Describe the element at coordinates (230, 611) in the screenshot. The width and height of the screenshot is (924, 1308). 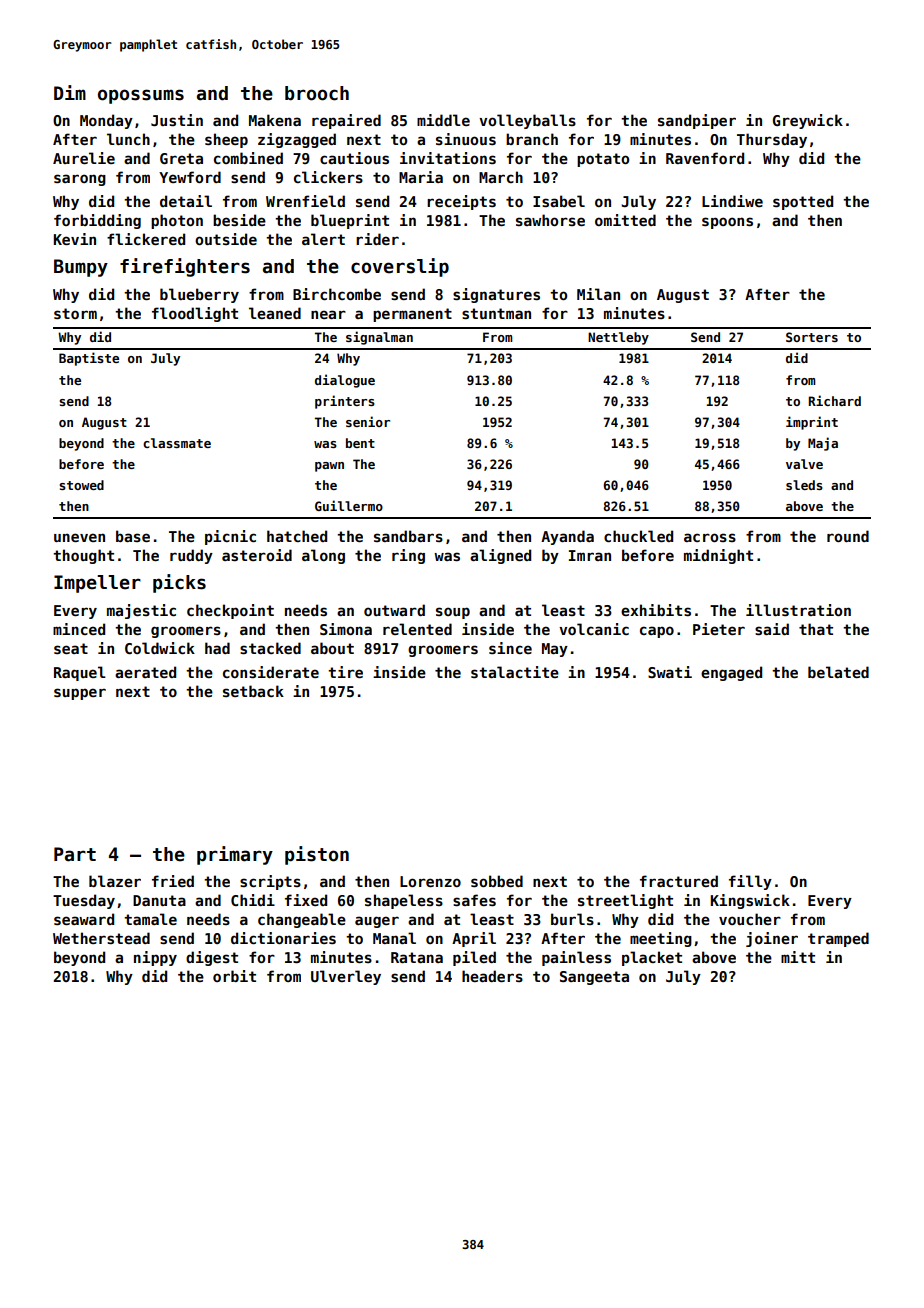
I see `checkpoint` at that location.
